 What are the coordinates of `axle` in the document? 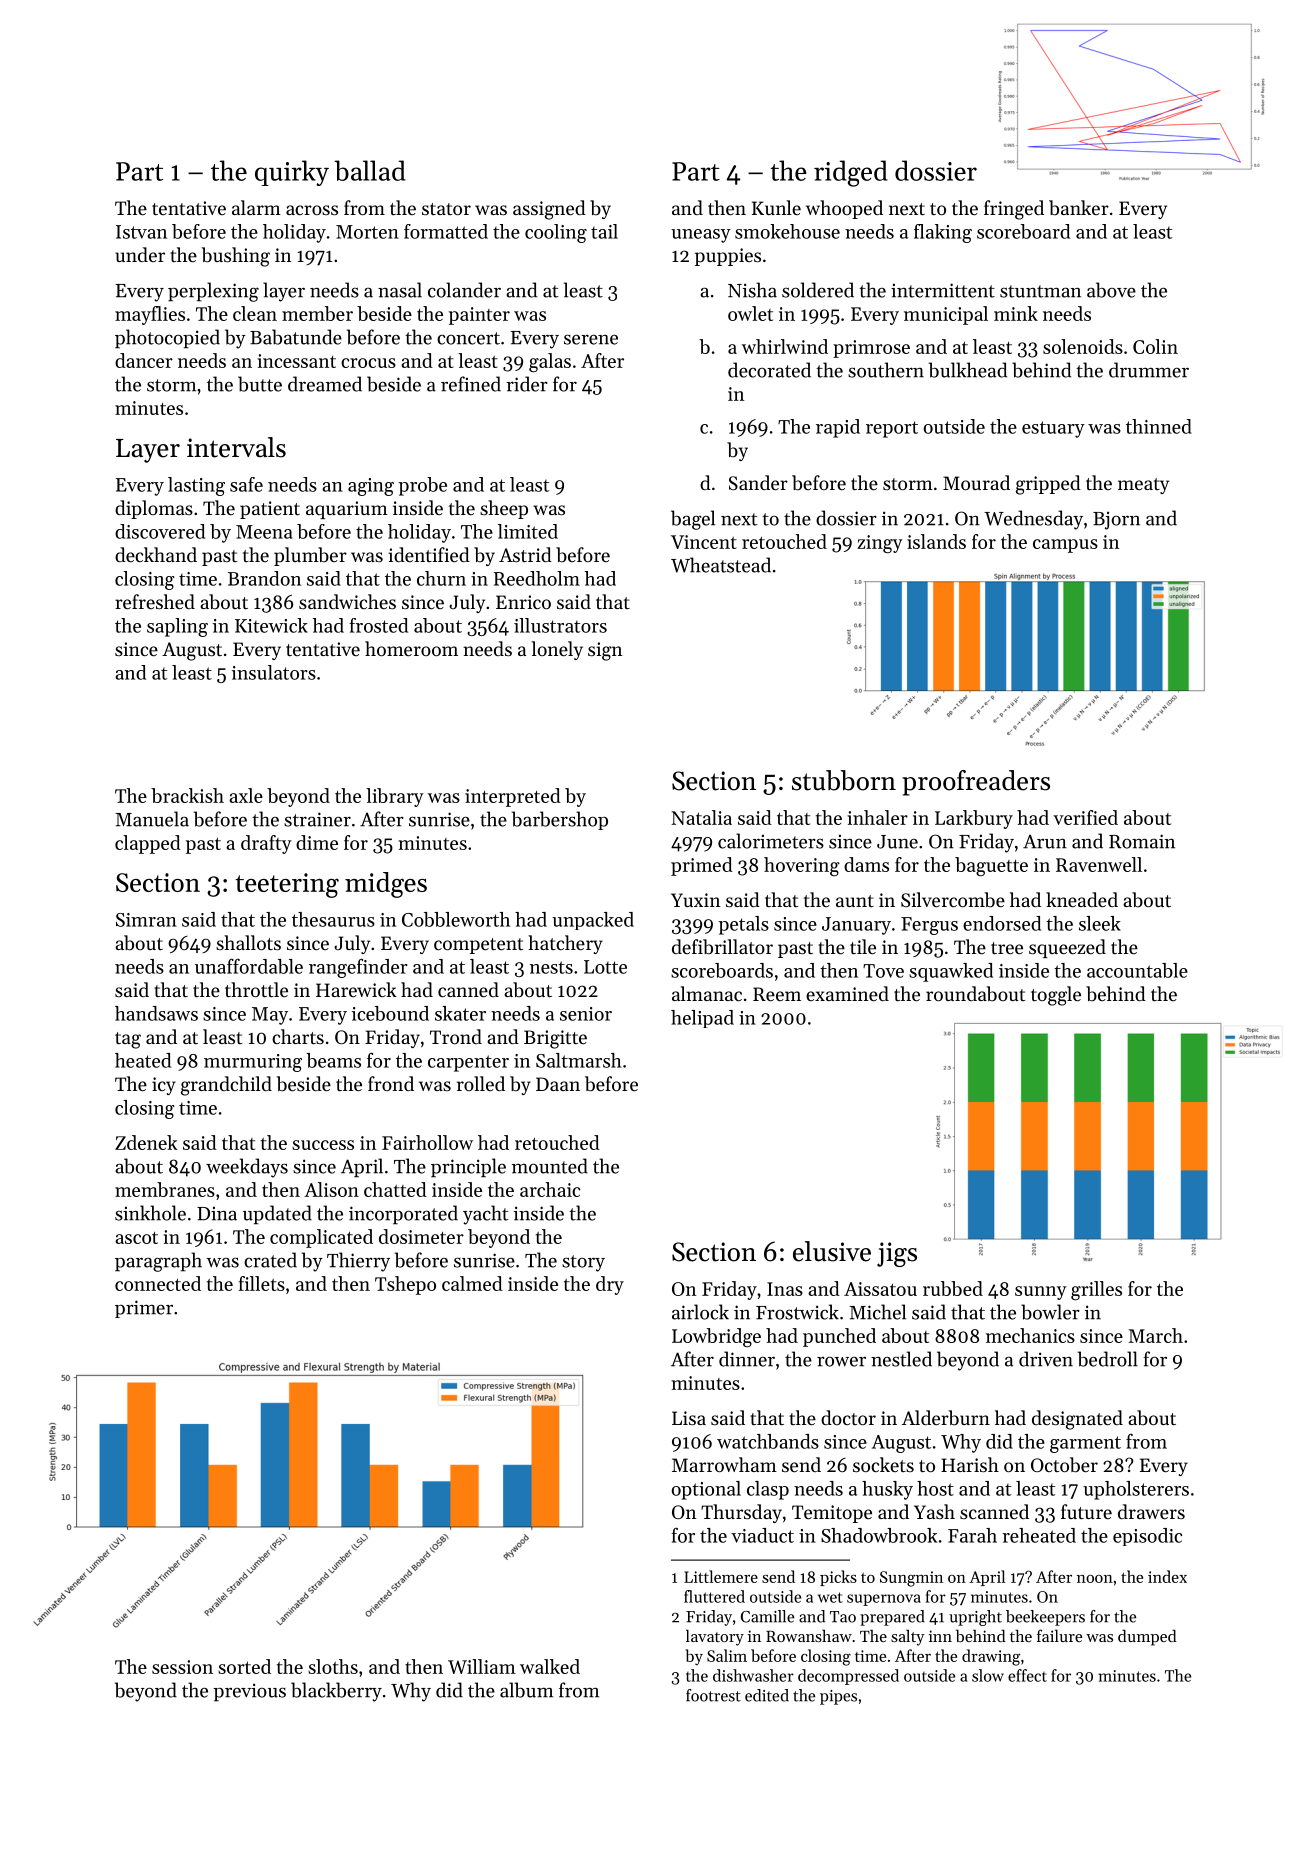 It's located at (246, 795).
